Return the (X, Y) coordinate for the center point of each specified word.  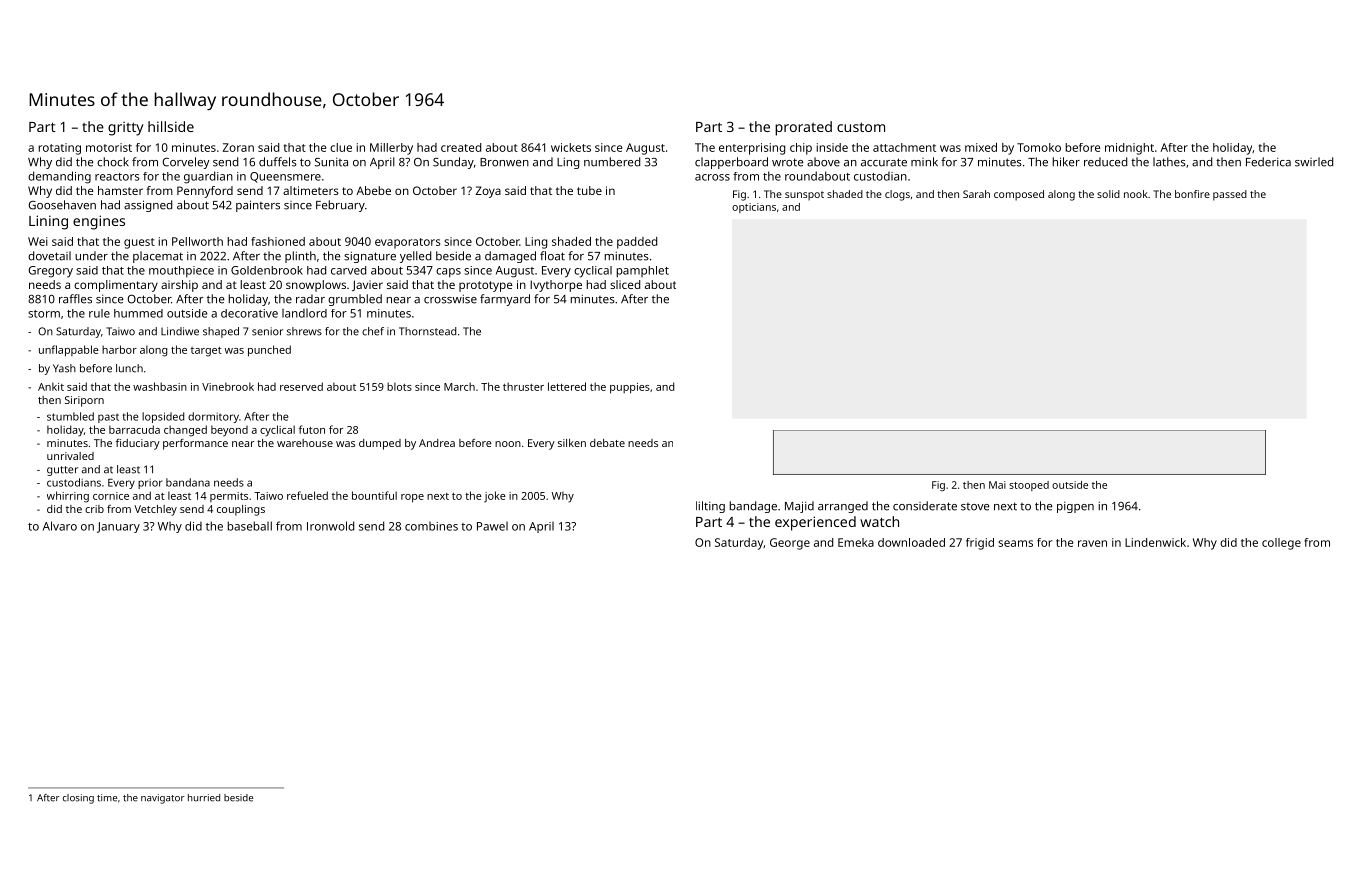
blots (399, 386)
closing (78, 799)
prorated (803, 128)
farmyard (505, 300)
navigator (163, 799)
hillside (171, 126)
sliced (625, 284)
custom (861, 127)
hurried (204, 798)
